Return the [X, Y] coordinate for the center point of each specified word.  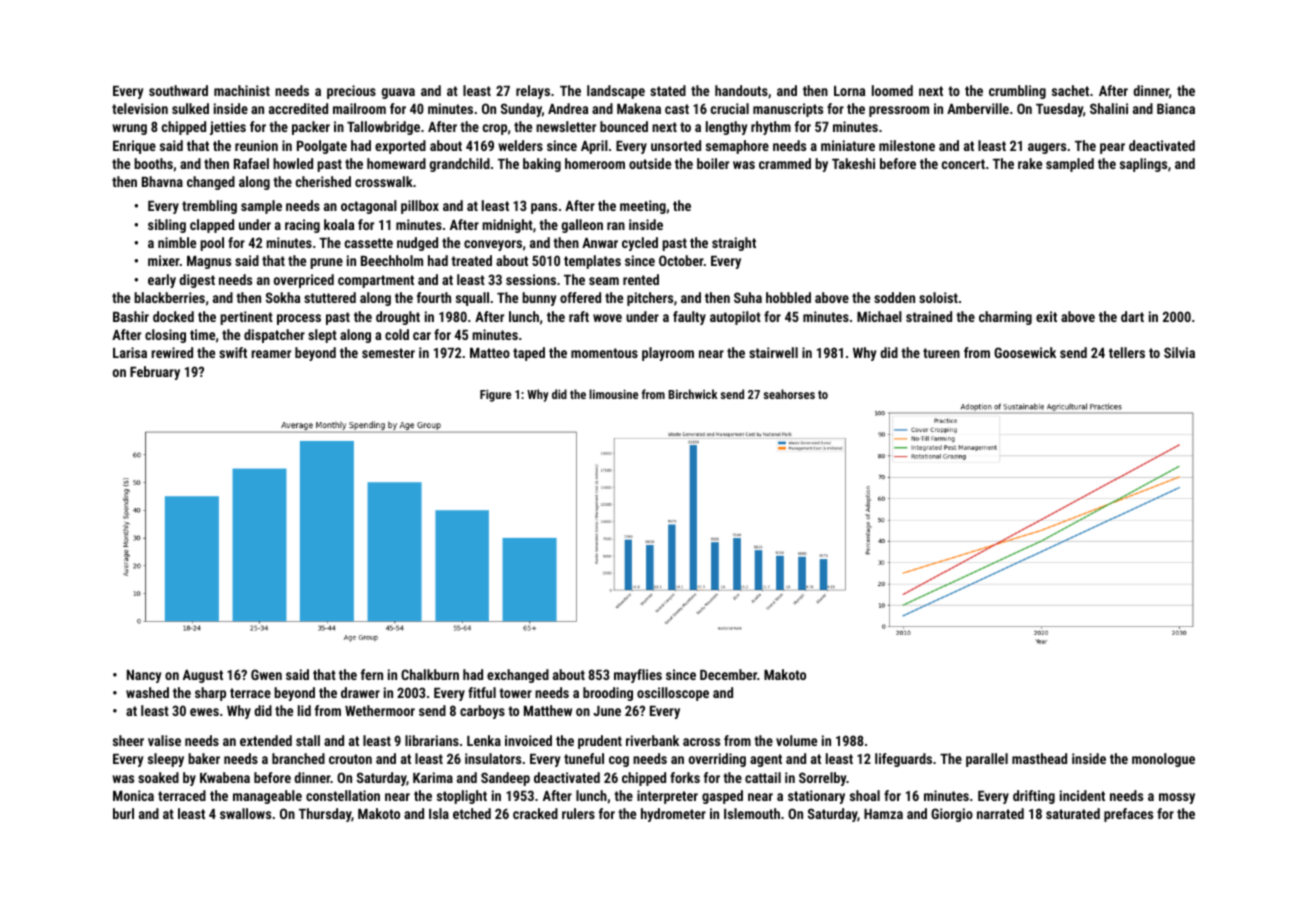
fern [372, 674]
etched [472, 813]
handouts [741, 90]
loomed [892, 90]
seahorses [789, 394]
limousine [613, 394]
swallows [245, 813]
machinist [242, 90]
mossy [1177, 798]
